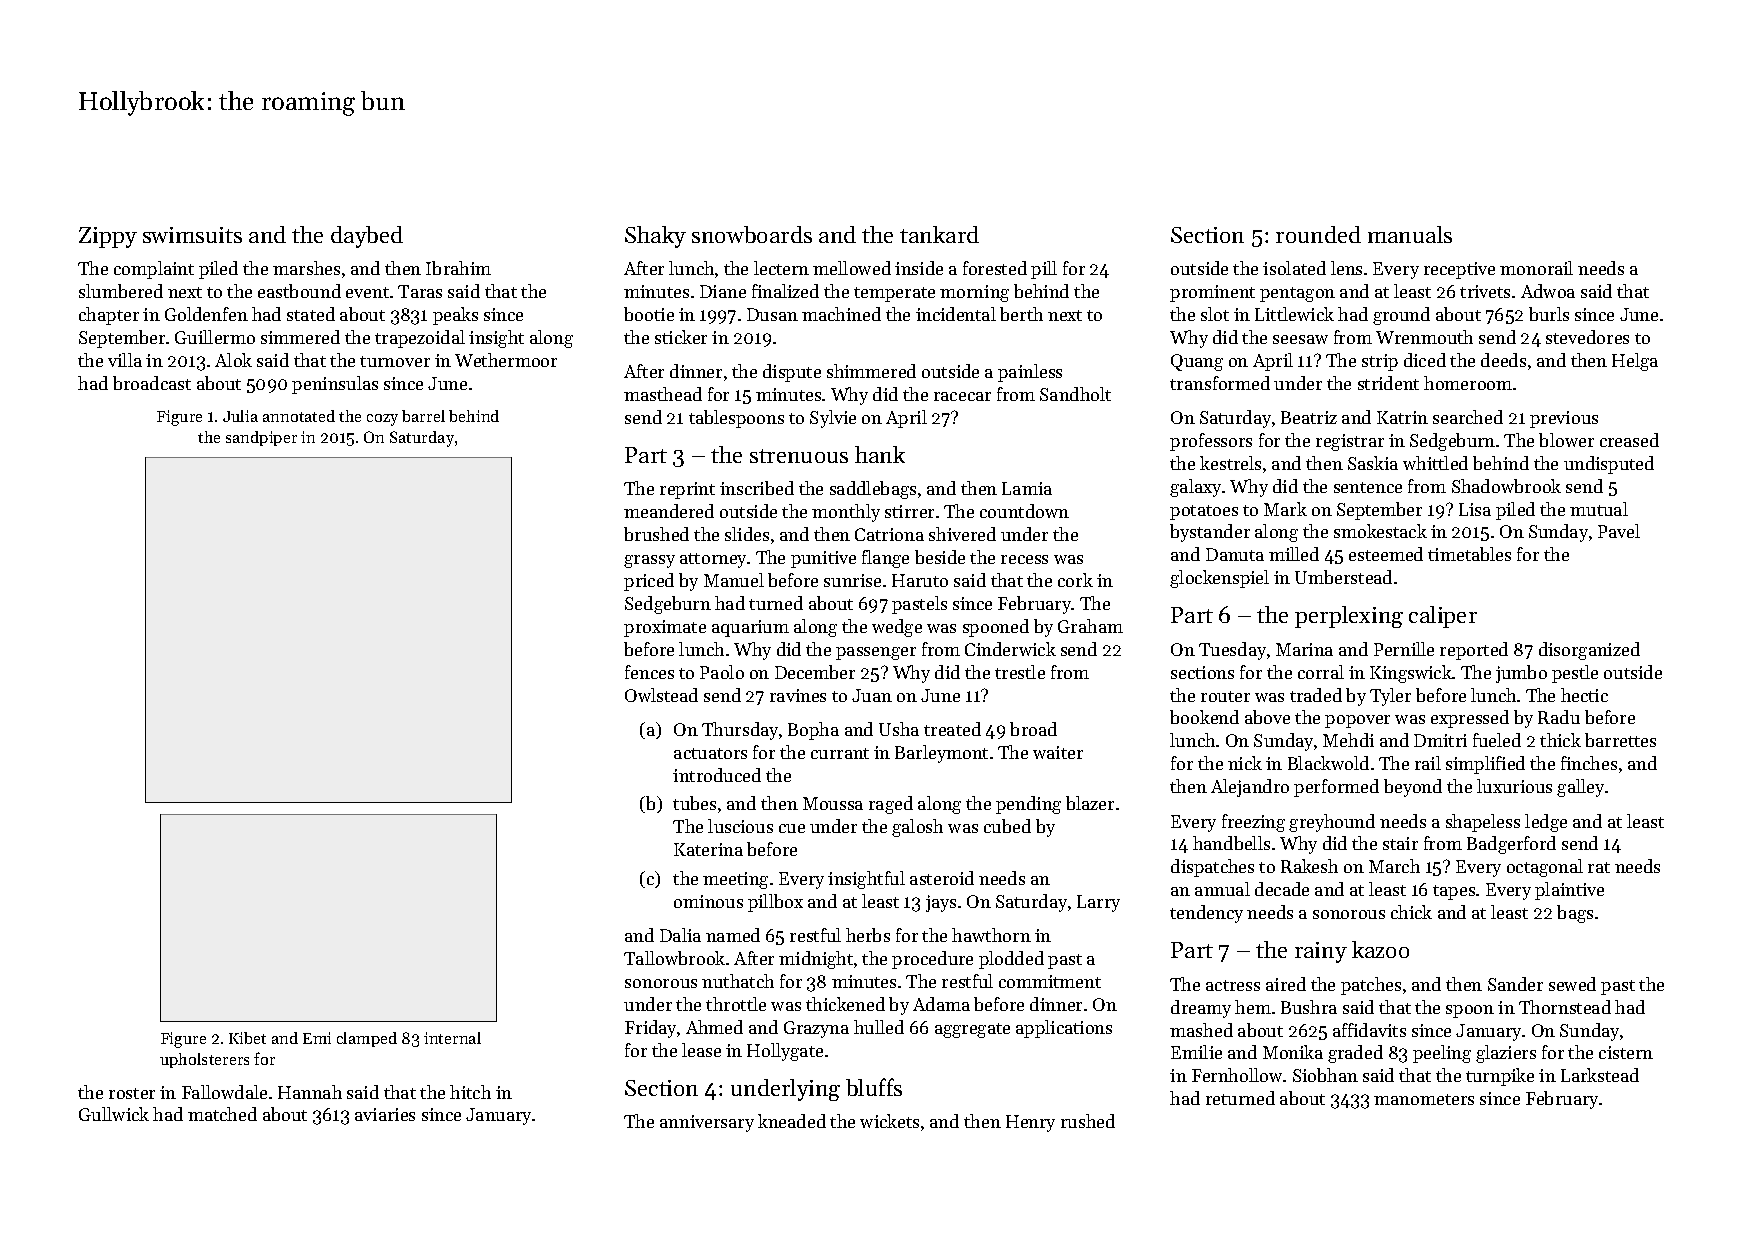 Image resolution: width=1749 pixels, height=1237 pixels. I want to click on waiter, so click(1058, 752).
